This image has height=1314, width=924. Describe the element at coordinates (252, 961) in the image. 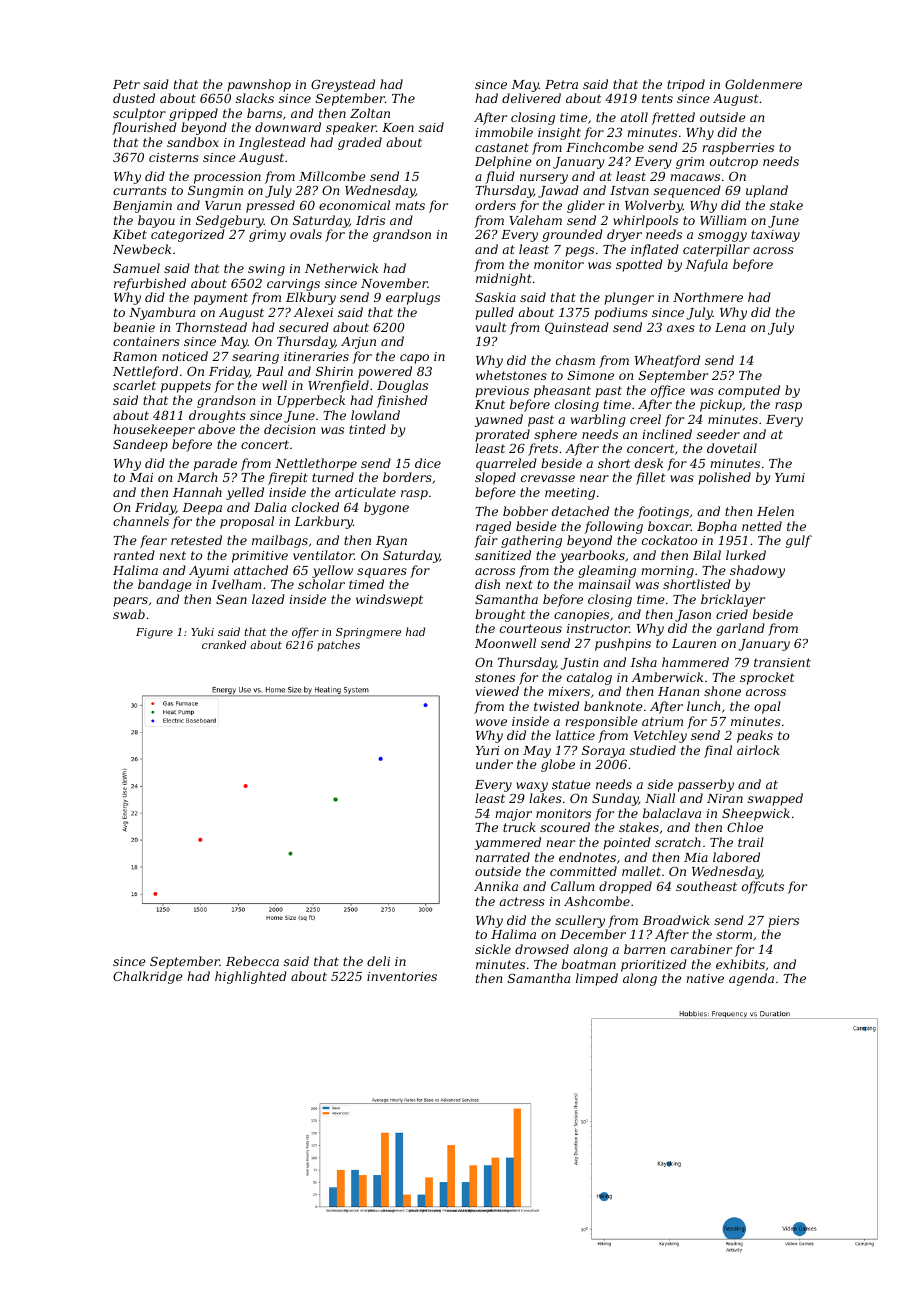

I see `Rebecca` at that location.
